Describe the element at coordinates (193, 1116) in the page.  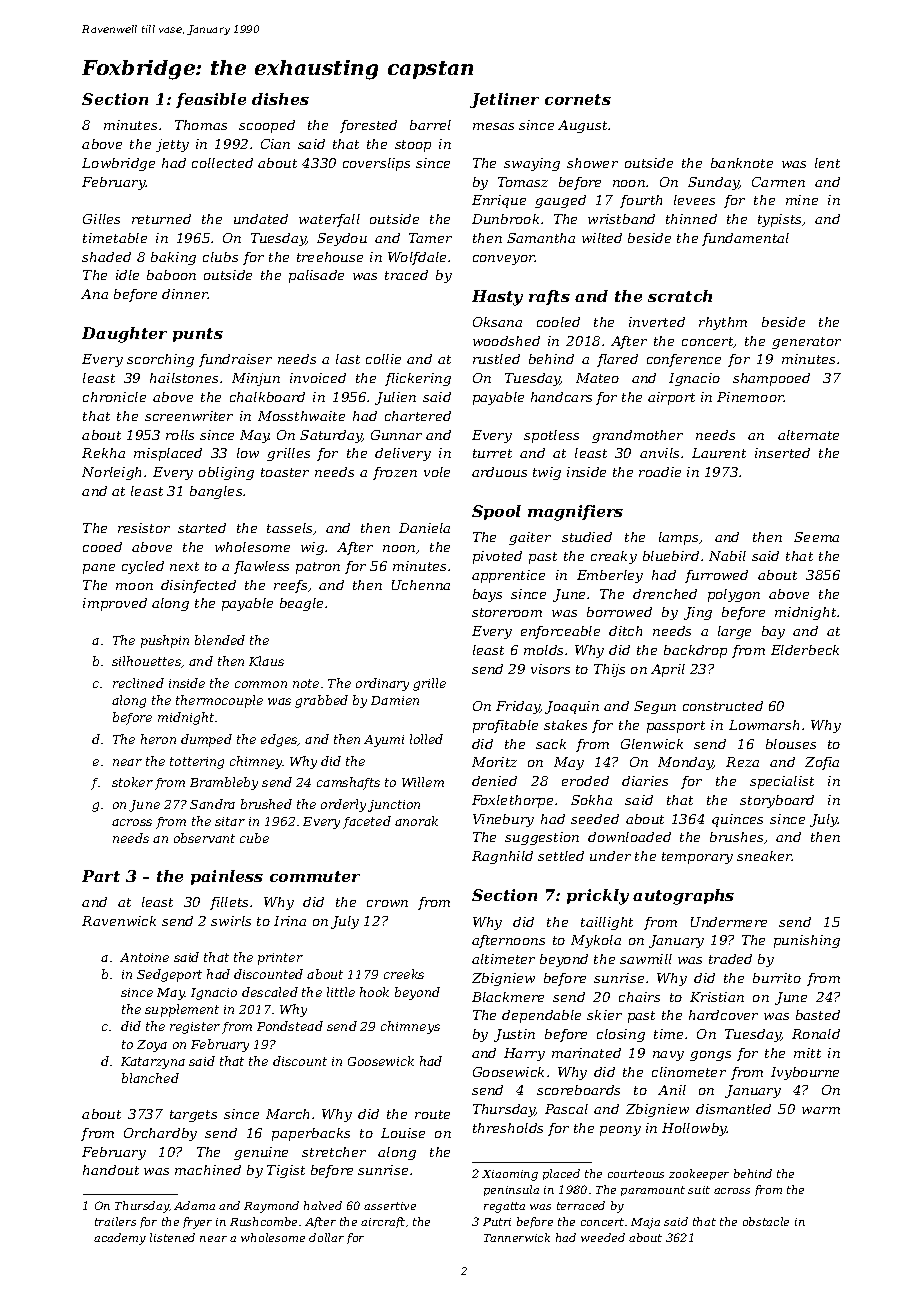
I see `targets` at that location.
